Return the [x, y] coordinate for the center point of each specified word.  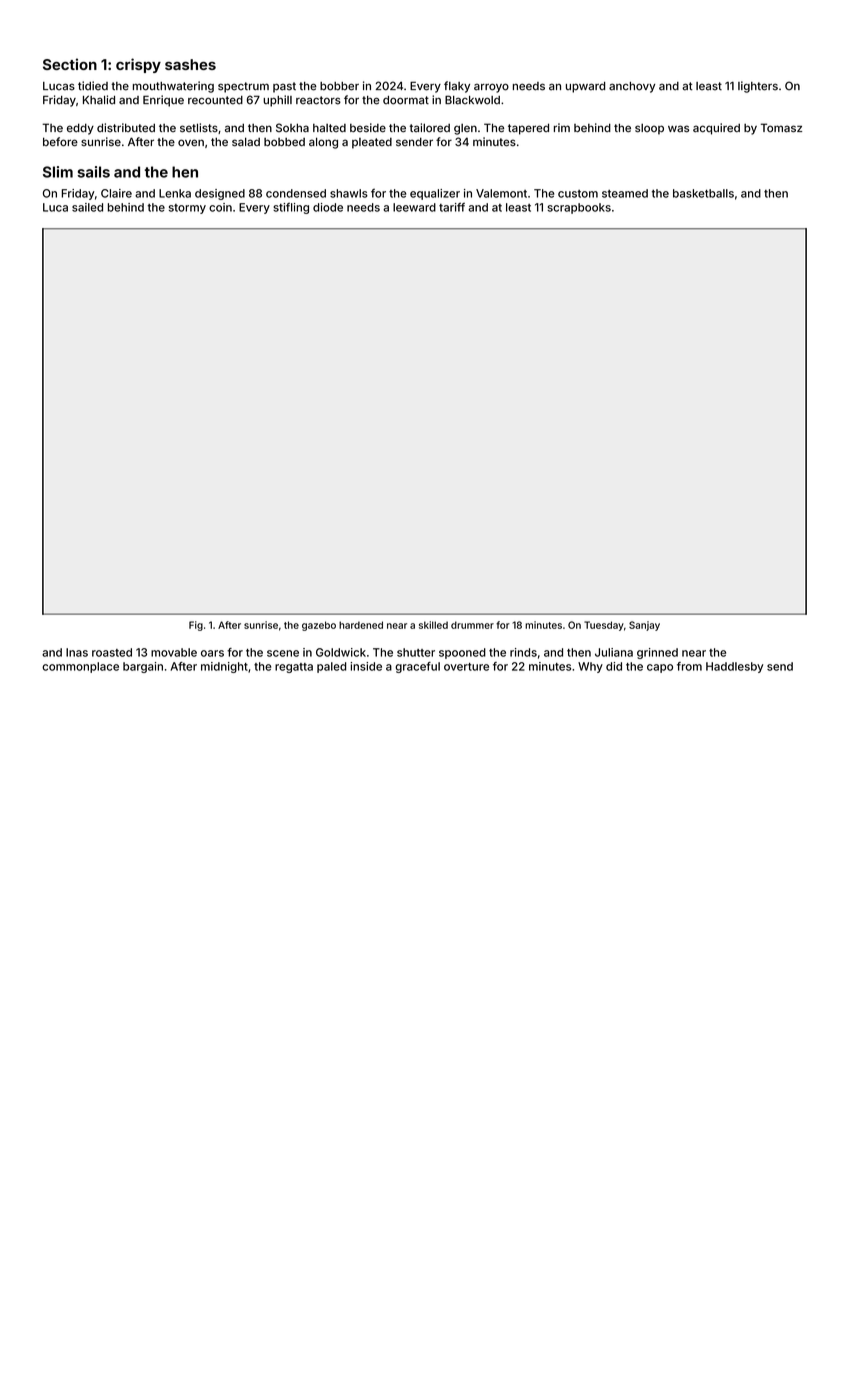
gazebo [319, 626]
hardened [361, 625]
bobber [339, 86]
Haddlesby [734, 667]
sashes [190, 64]
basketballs [703, 193]
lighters [758, 87]
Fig [196, 626]
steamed [625, 193]
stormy [187, 209]
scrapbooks [579, 208]
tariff [452, 207]
